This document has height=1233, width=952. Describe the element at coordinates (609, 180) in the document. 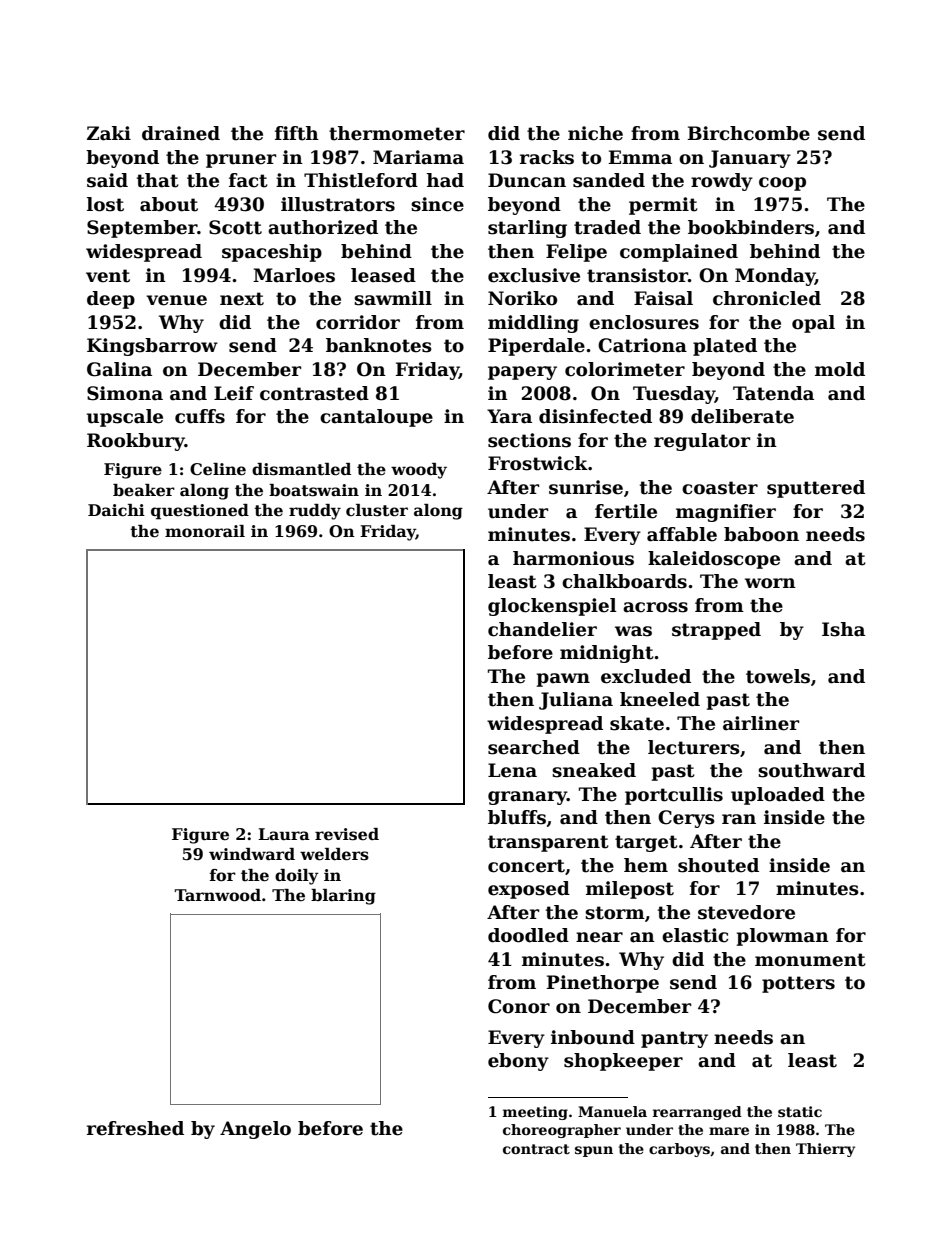

I see `sanded` at that location.
